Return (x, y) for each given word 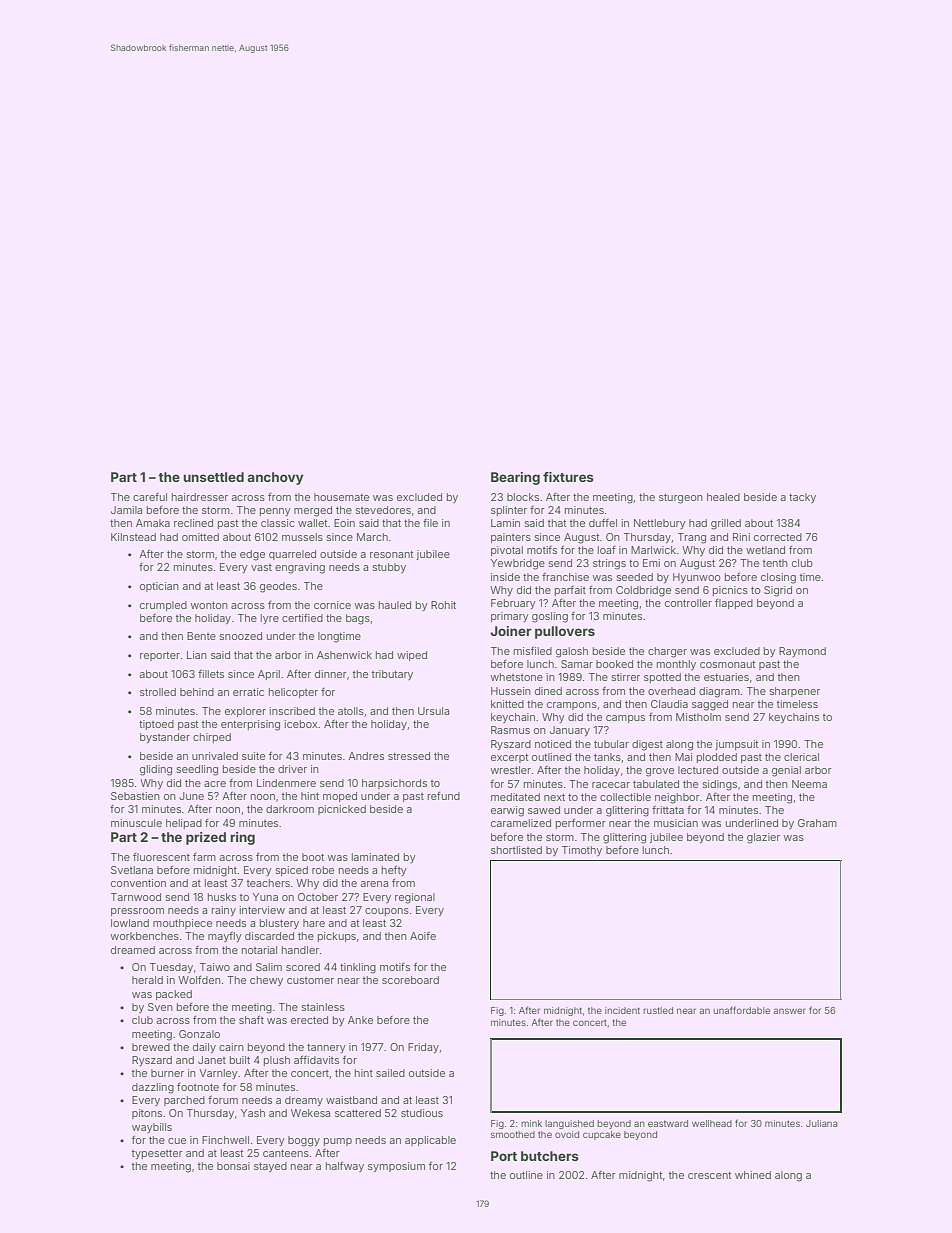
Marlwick (653, 550)
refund (444, 796)
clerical (801, 757)
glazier (763, 838)
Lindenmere (286, 783)
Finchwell (225, 1140)
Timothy (582, 851)
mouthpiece (182, 924)
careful (150, 497)
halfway (345, 1166)
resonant (391, 554)
